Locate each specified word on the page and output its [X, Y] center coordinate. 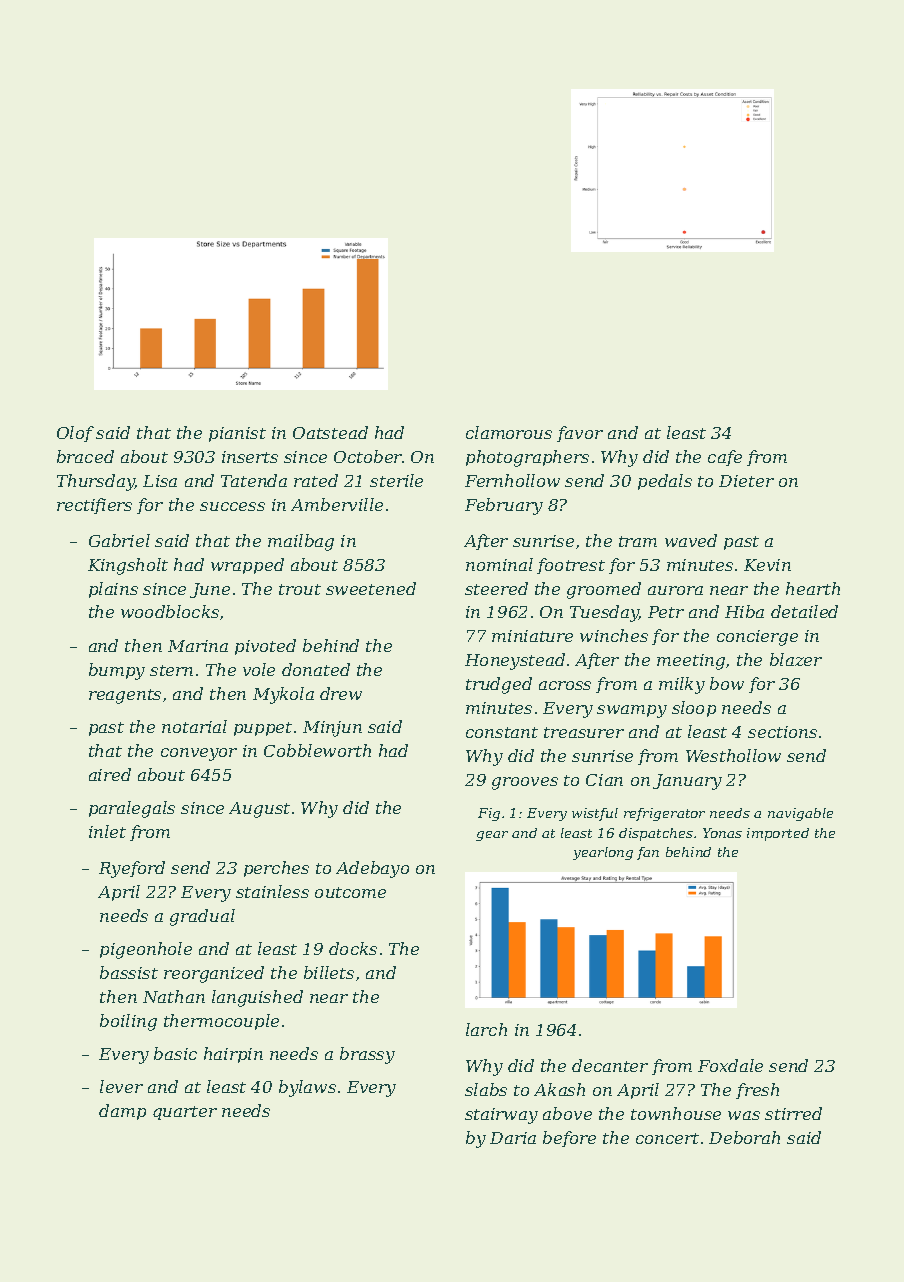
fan [648, 853]
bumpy [117, 671]
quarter [185, 1113]
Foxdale [730, 1065]
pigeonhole [146, 950]
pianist [237, 434]
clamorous [509, 432]
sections [782, 732]
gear [492, 836]
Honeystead [515, 661]
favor [580, 434]
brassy [367, 1055]
